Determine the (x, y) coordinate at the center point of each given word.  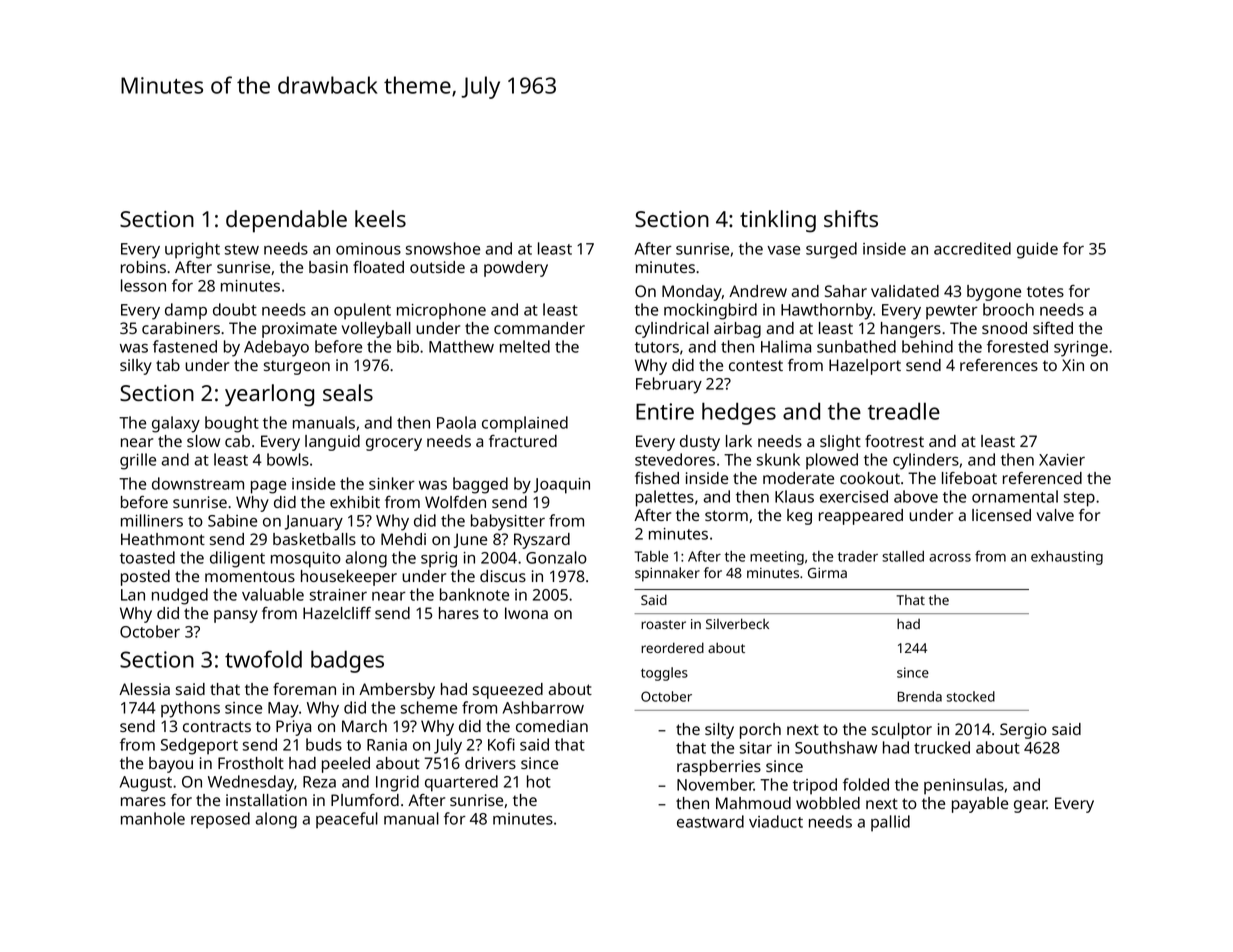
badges (347, 661)
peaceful (347, 820)
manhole (153, 818)
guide (1037, 250)
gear (1030, 806)
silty (719, 731)
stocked (971, 696)
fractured (523, 441)
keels (380, 218)
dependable (286, 221)
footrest (894, 441)
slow (203, 441)
